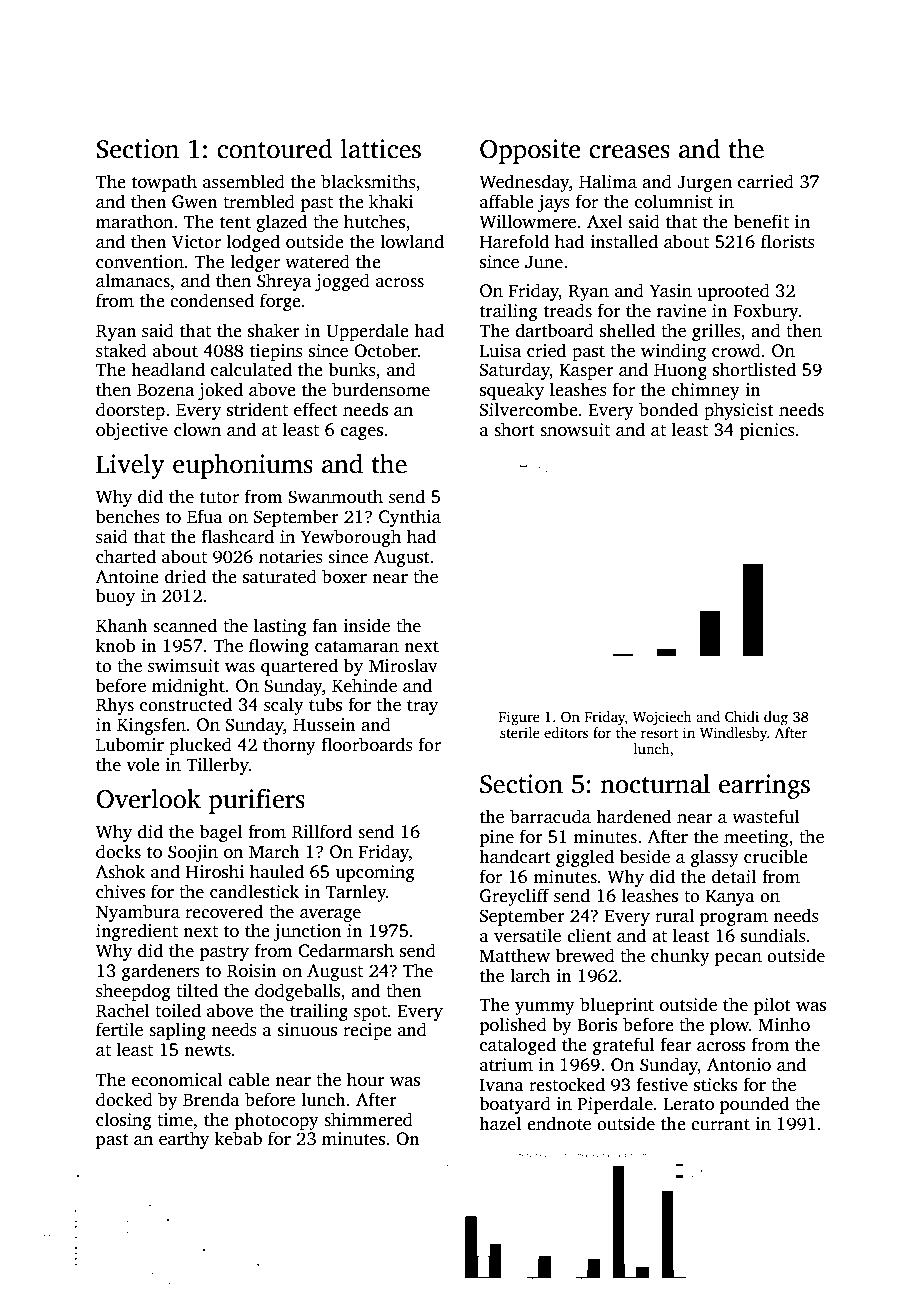 Image resolution: width=924 pixels, height=1311 pixels. What do you see at coordinates (366, 625) in the page?
I see `inside` at bounding box center [366, 625].
